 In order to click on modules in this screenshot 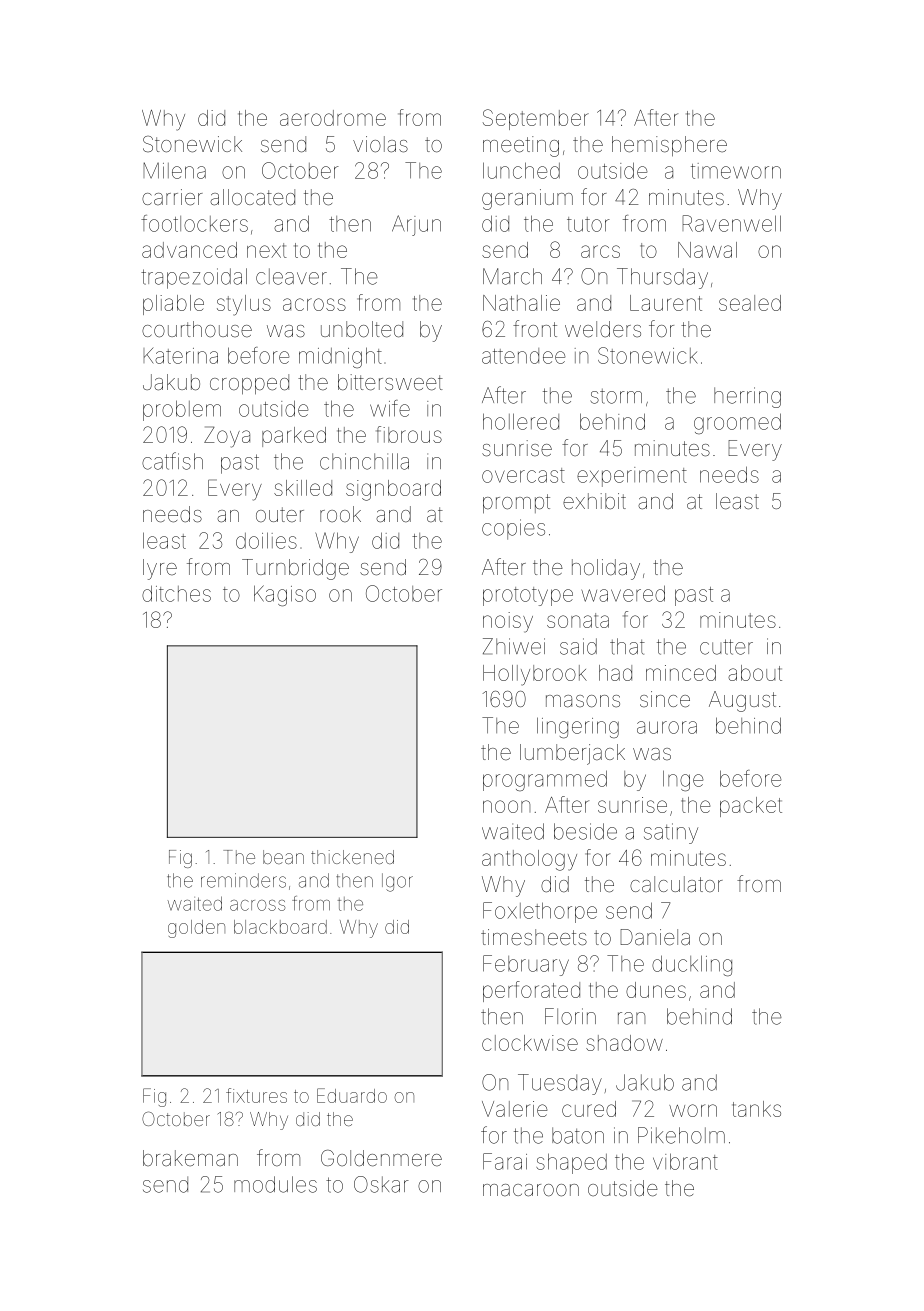, I will do `click(275, 1184)`.
